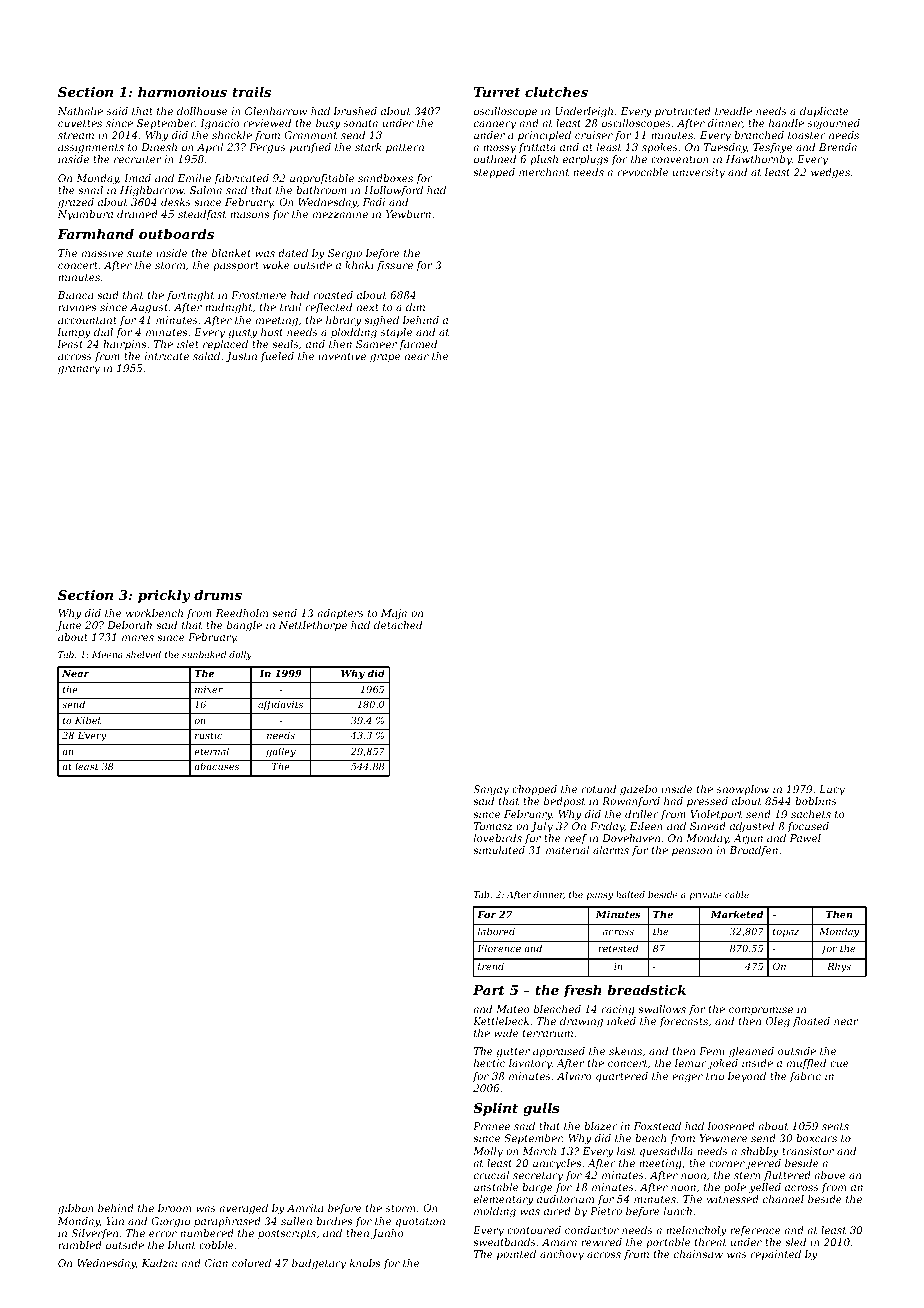  Describe the element at coordinates (699, 173) in the screenshot. I see `university` at that location.
